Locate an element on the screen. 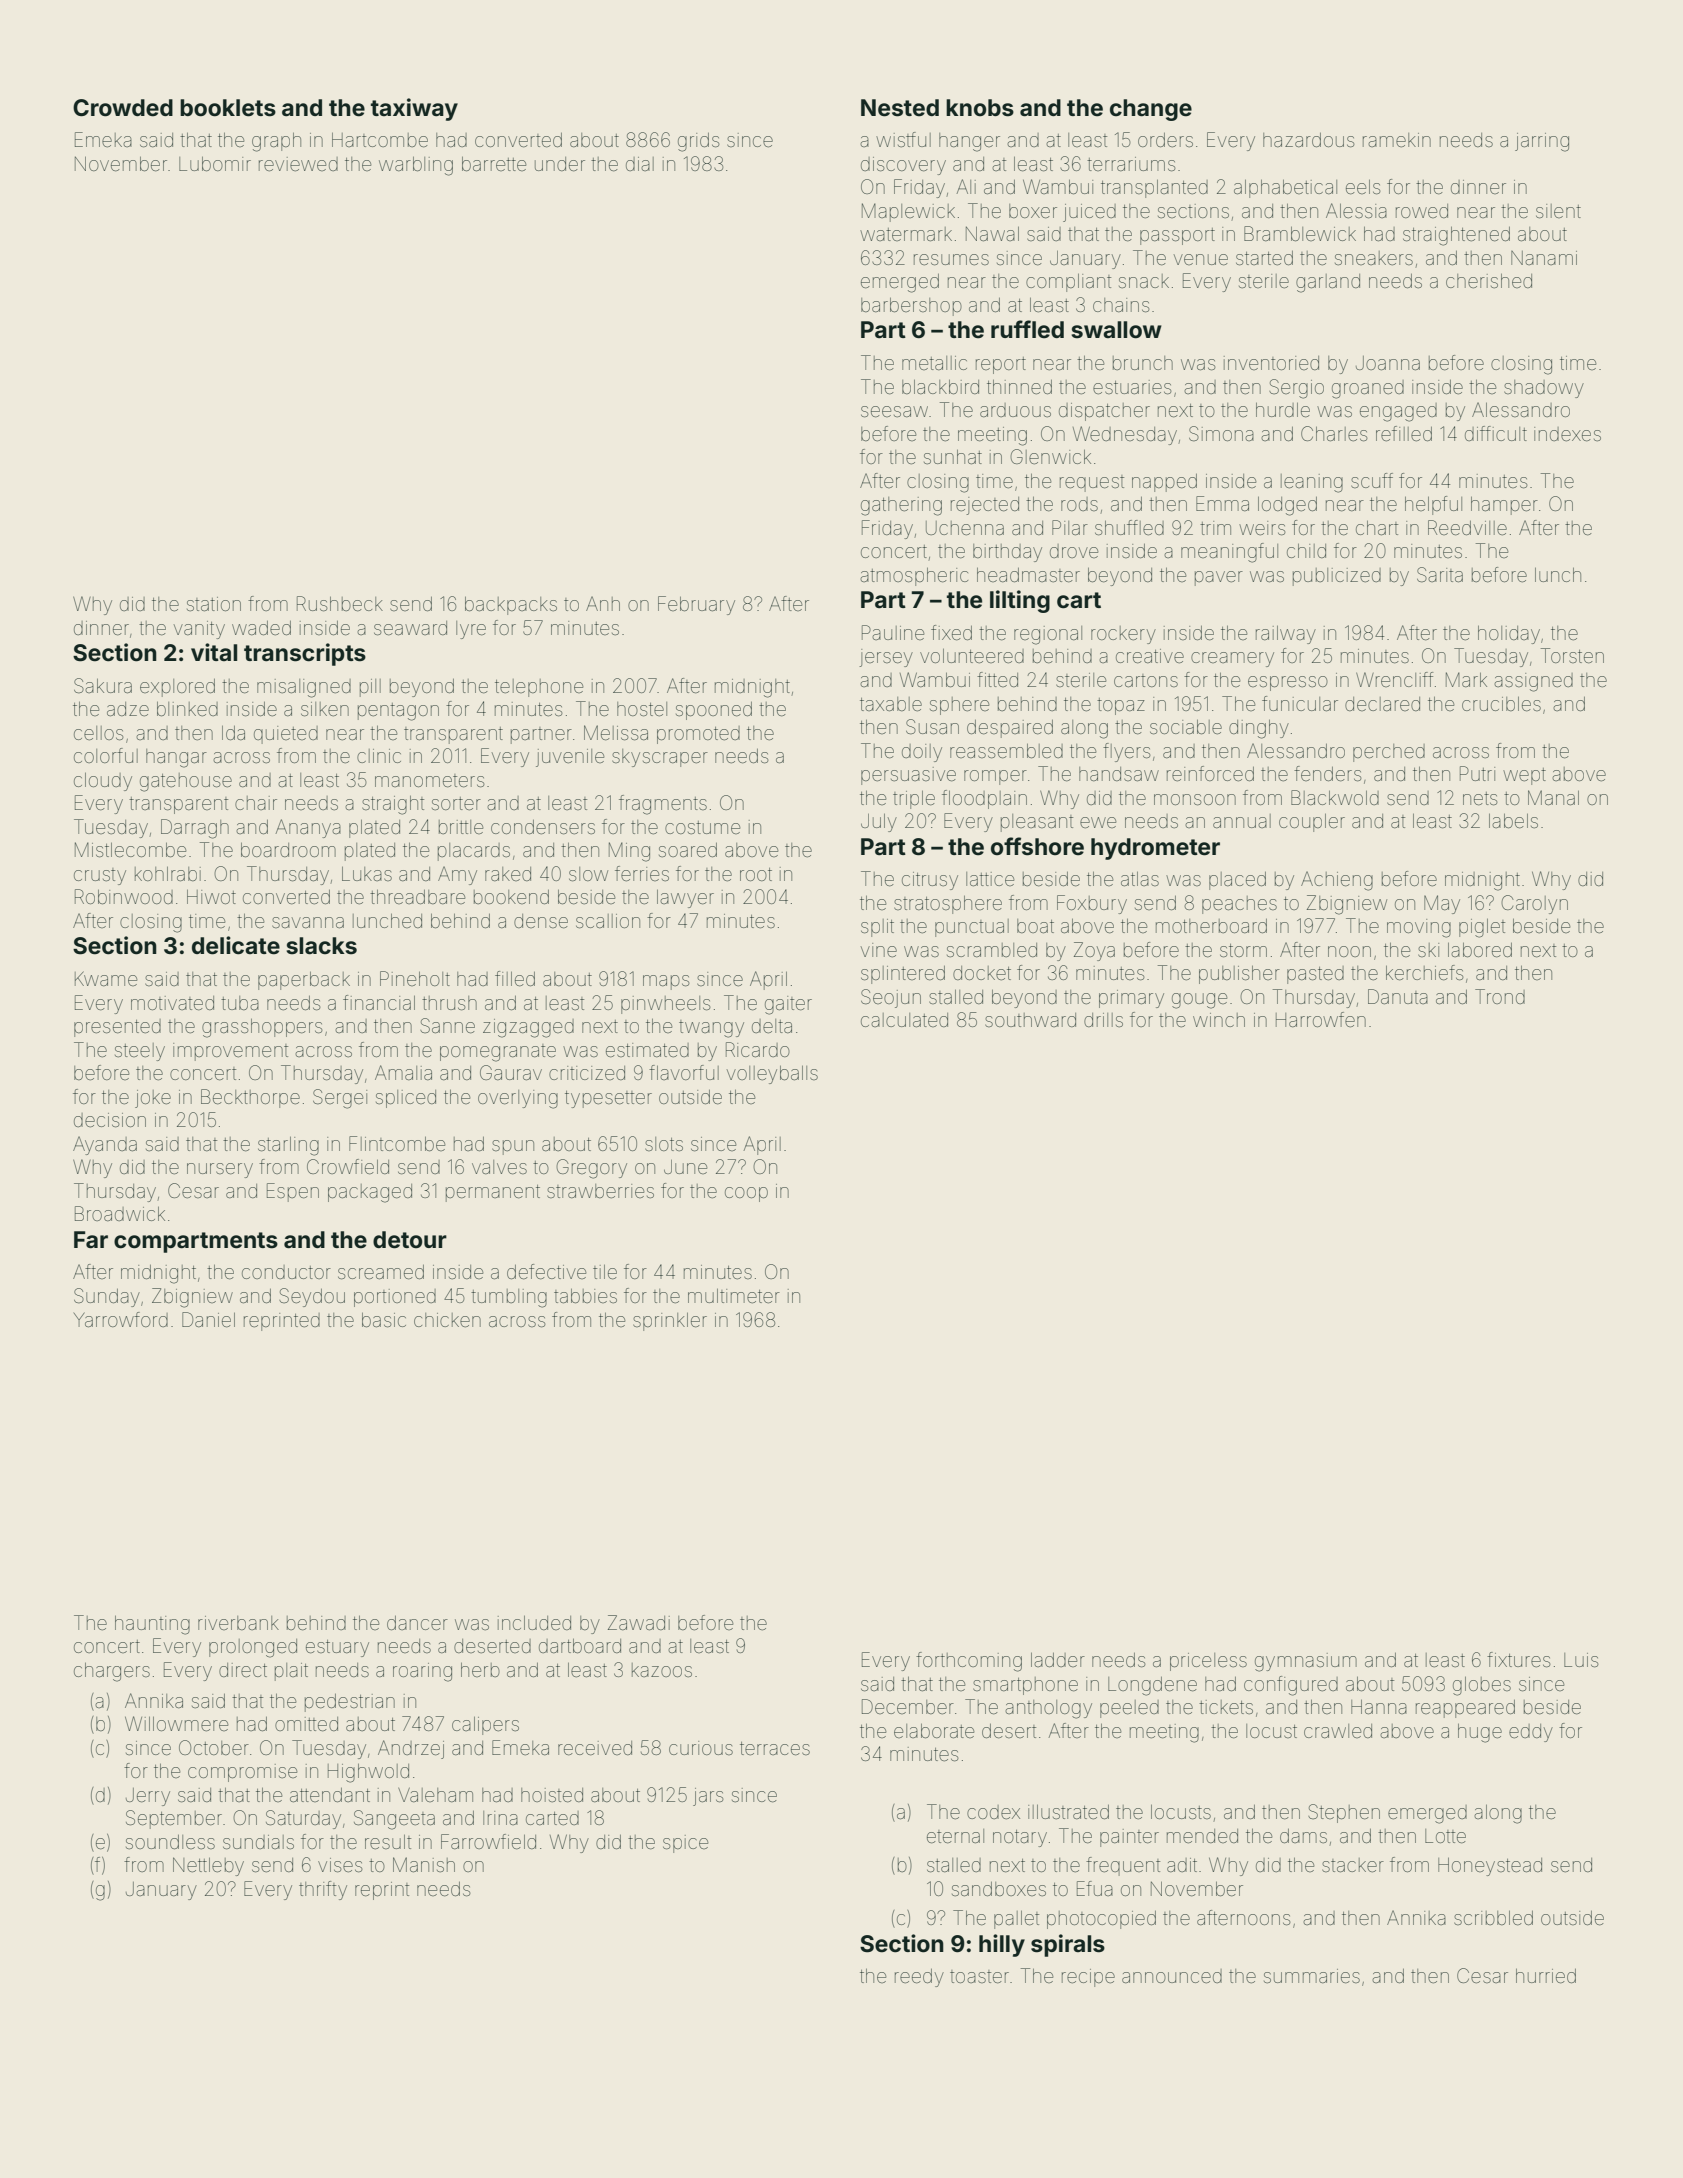 This screenshot has width=1683, height=2178. riverbank is located at coordinates (238, 1623).
